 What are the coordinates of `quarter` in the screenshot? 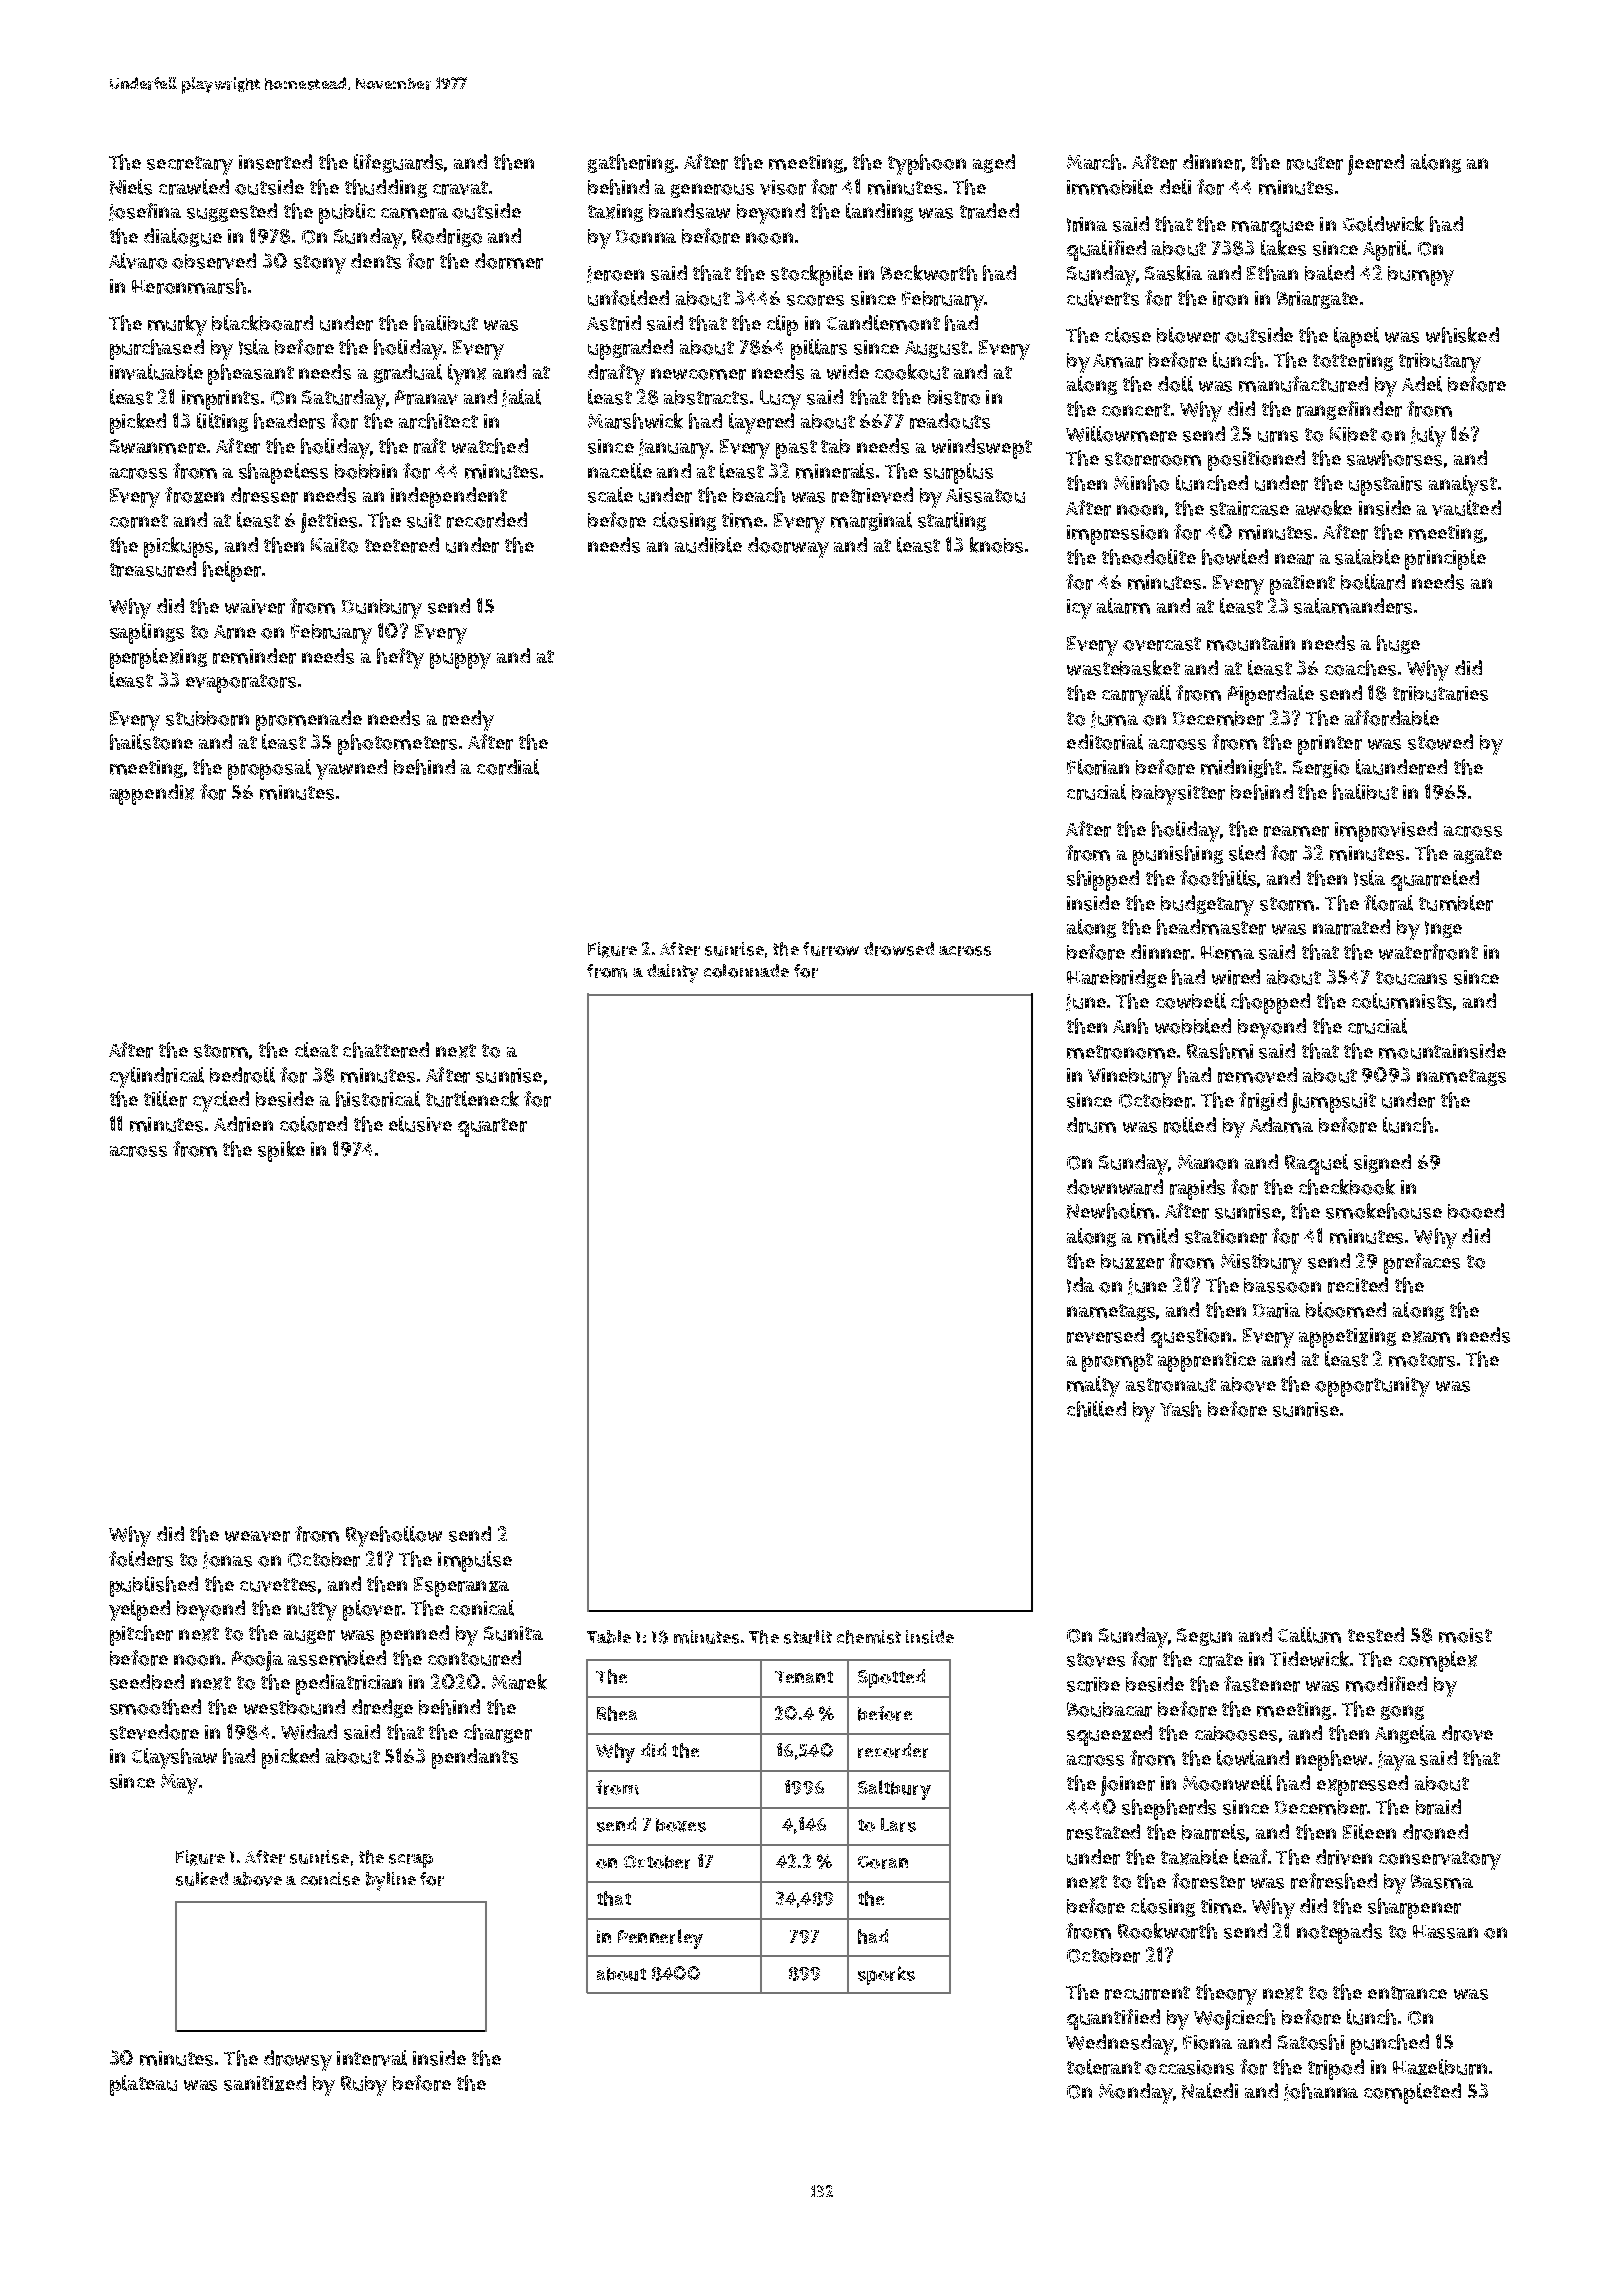 It's located at (492, 1127).
